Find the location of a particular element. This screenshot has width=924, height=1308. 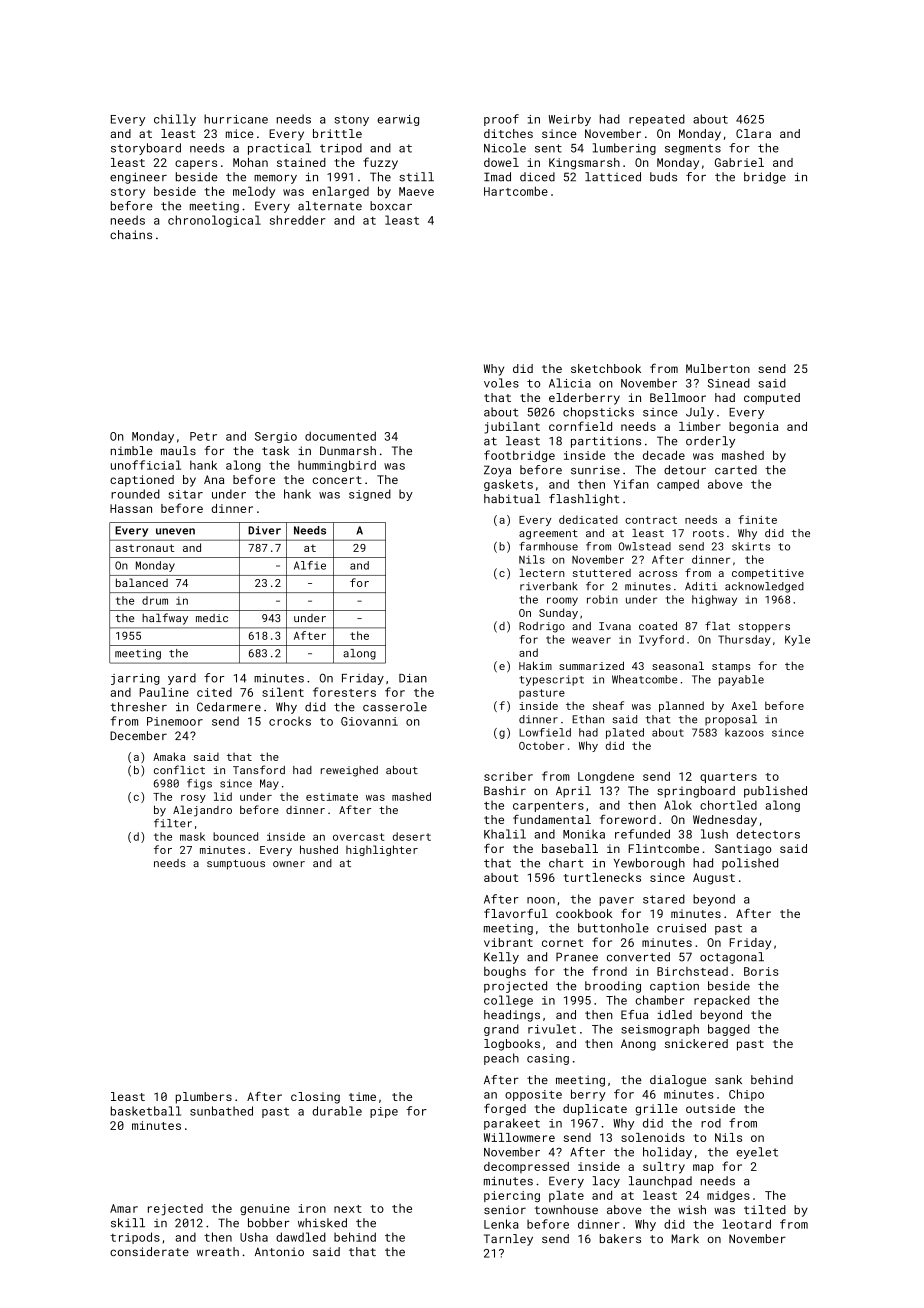

converted is located at coordinates (638, 957).
